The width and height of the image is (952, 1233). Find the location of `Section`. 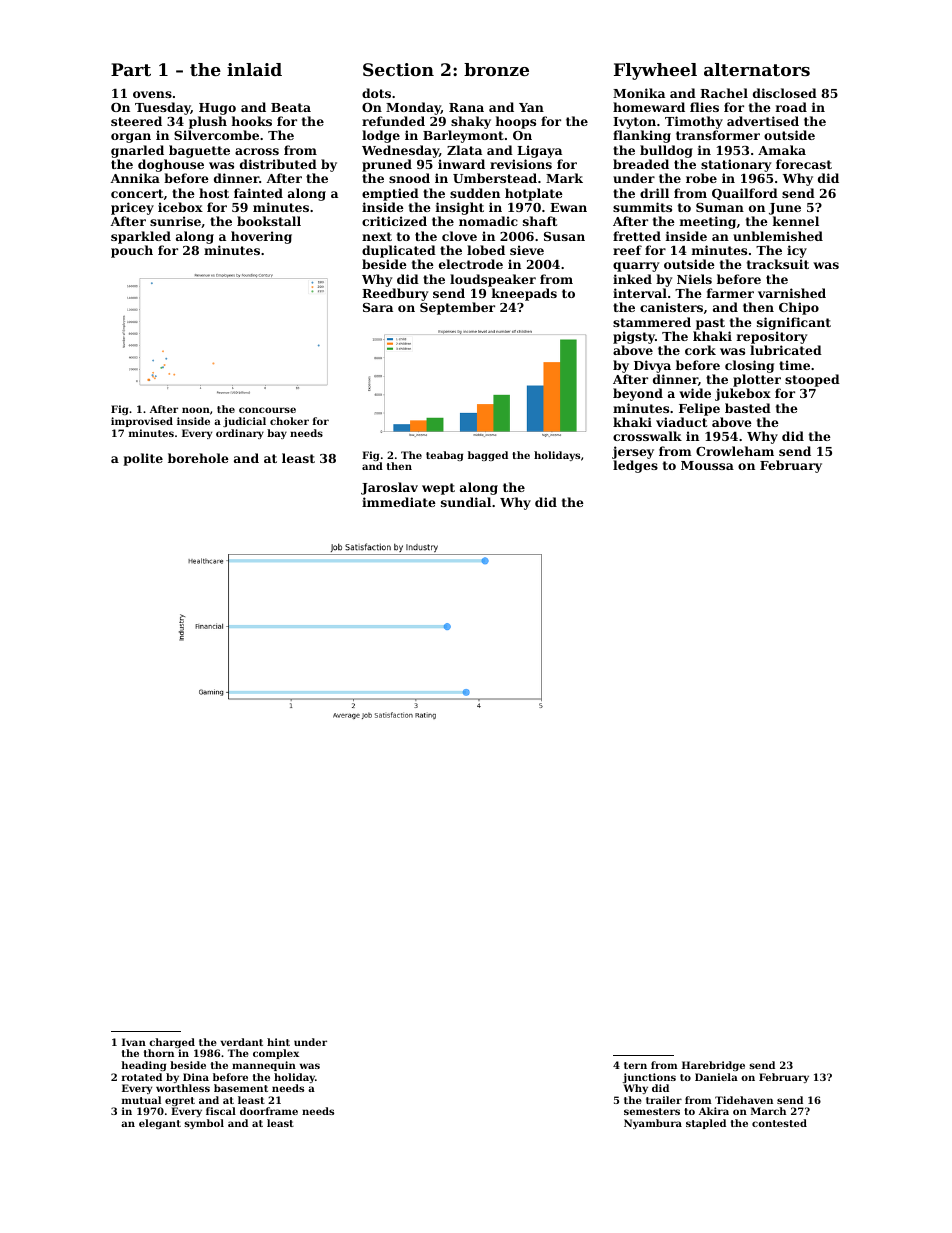

Section is located at coordinates (398, 69).
